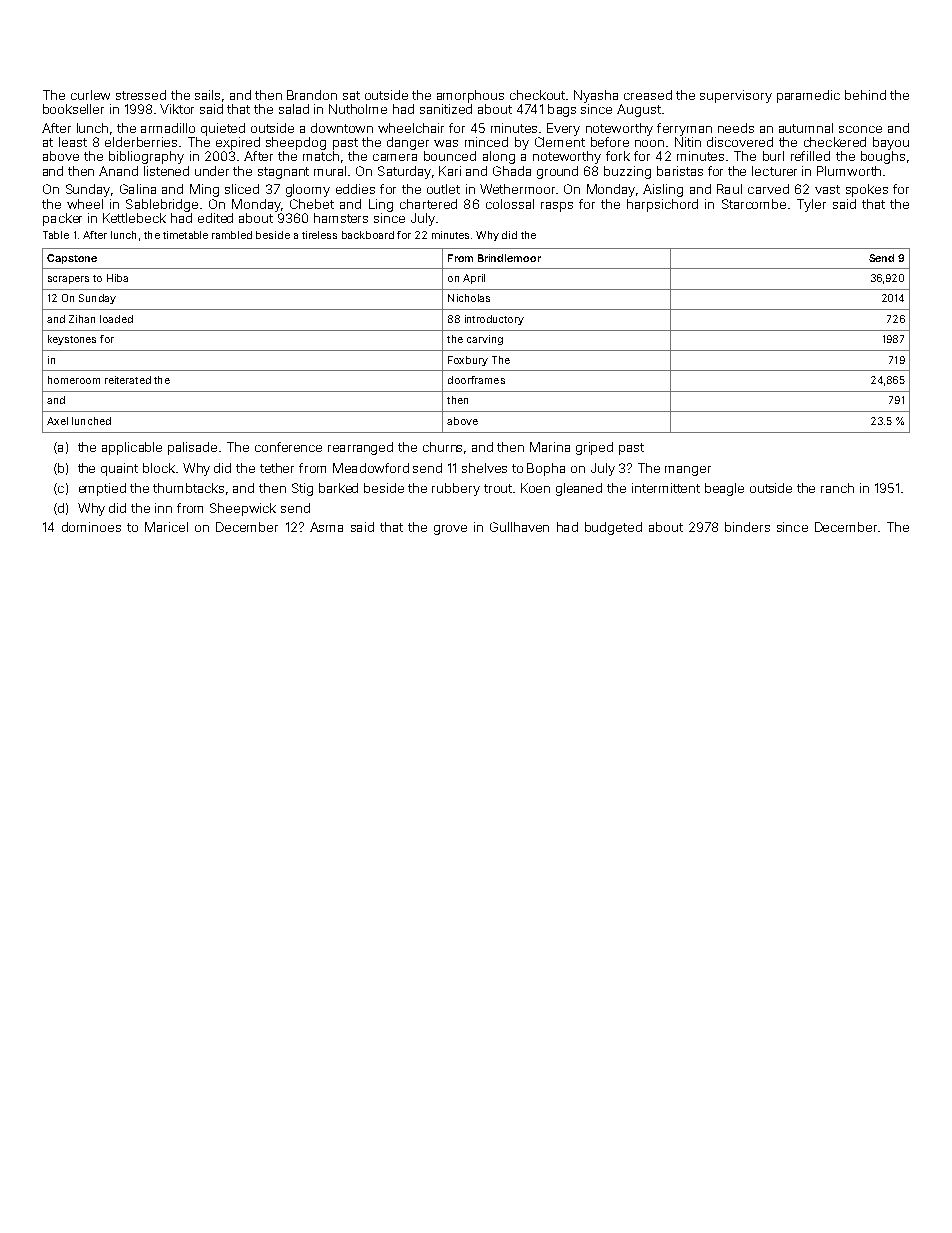 The image size is (952, 1233). Describe the element at coordinates (91, 527) in the page. I see `dominoes` at that location.
